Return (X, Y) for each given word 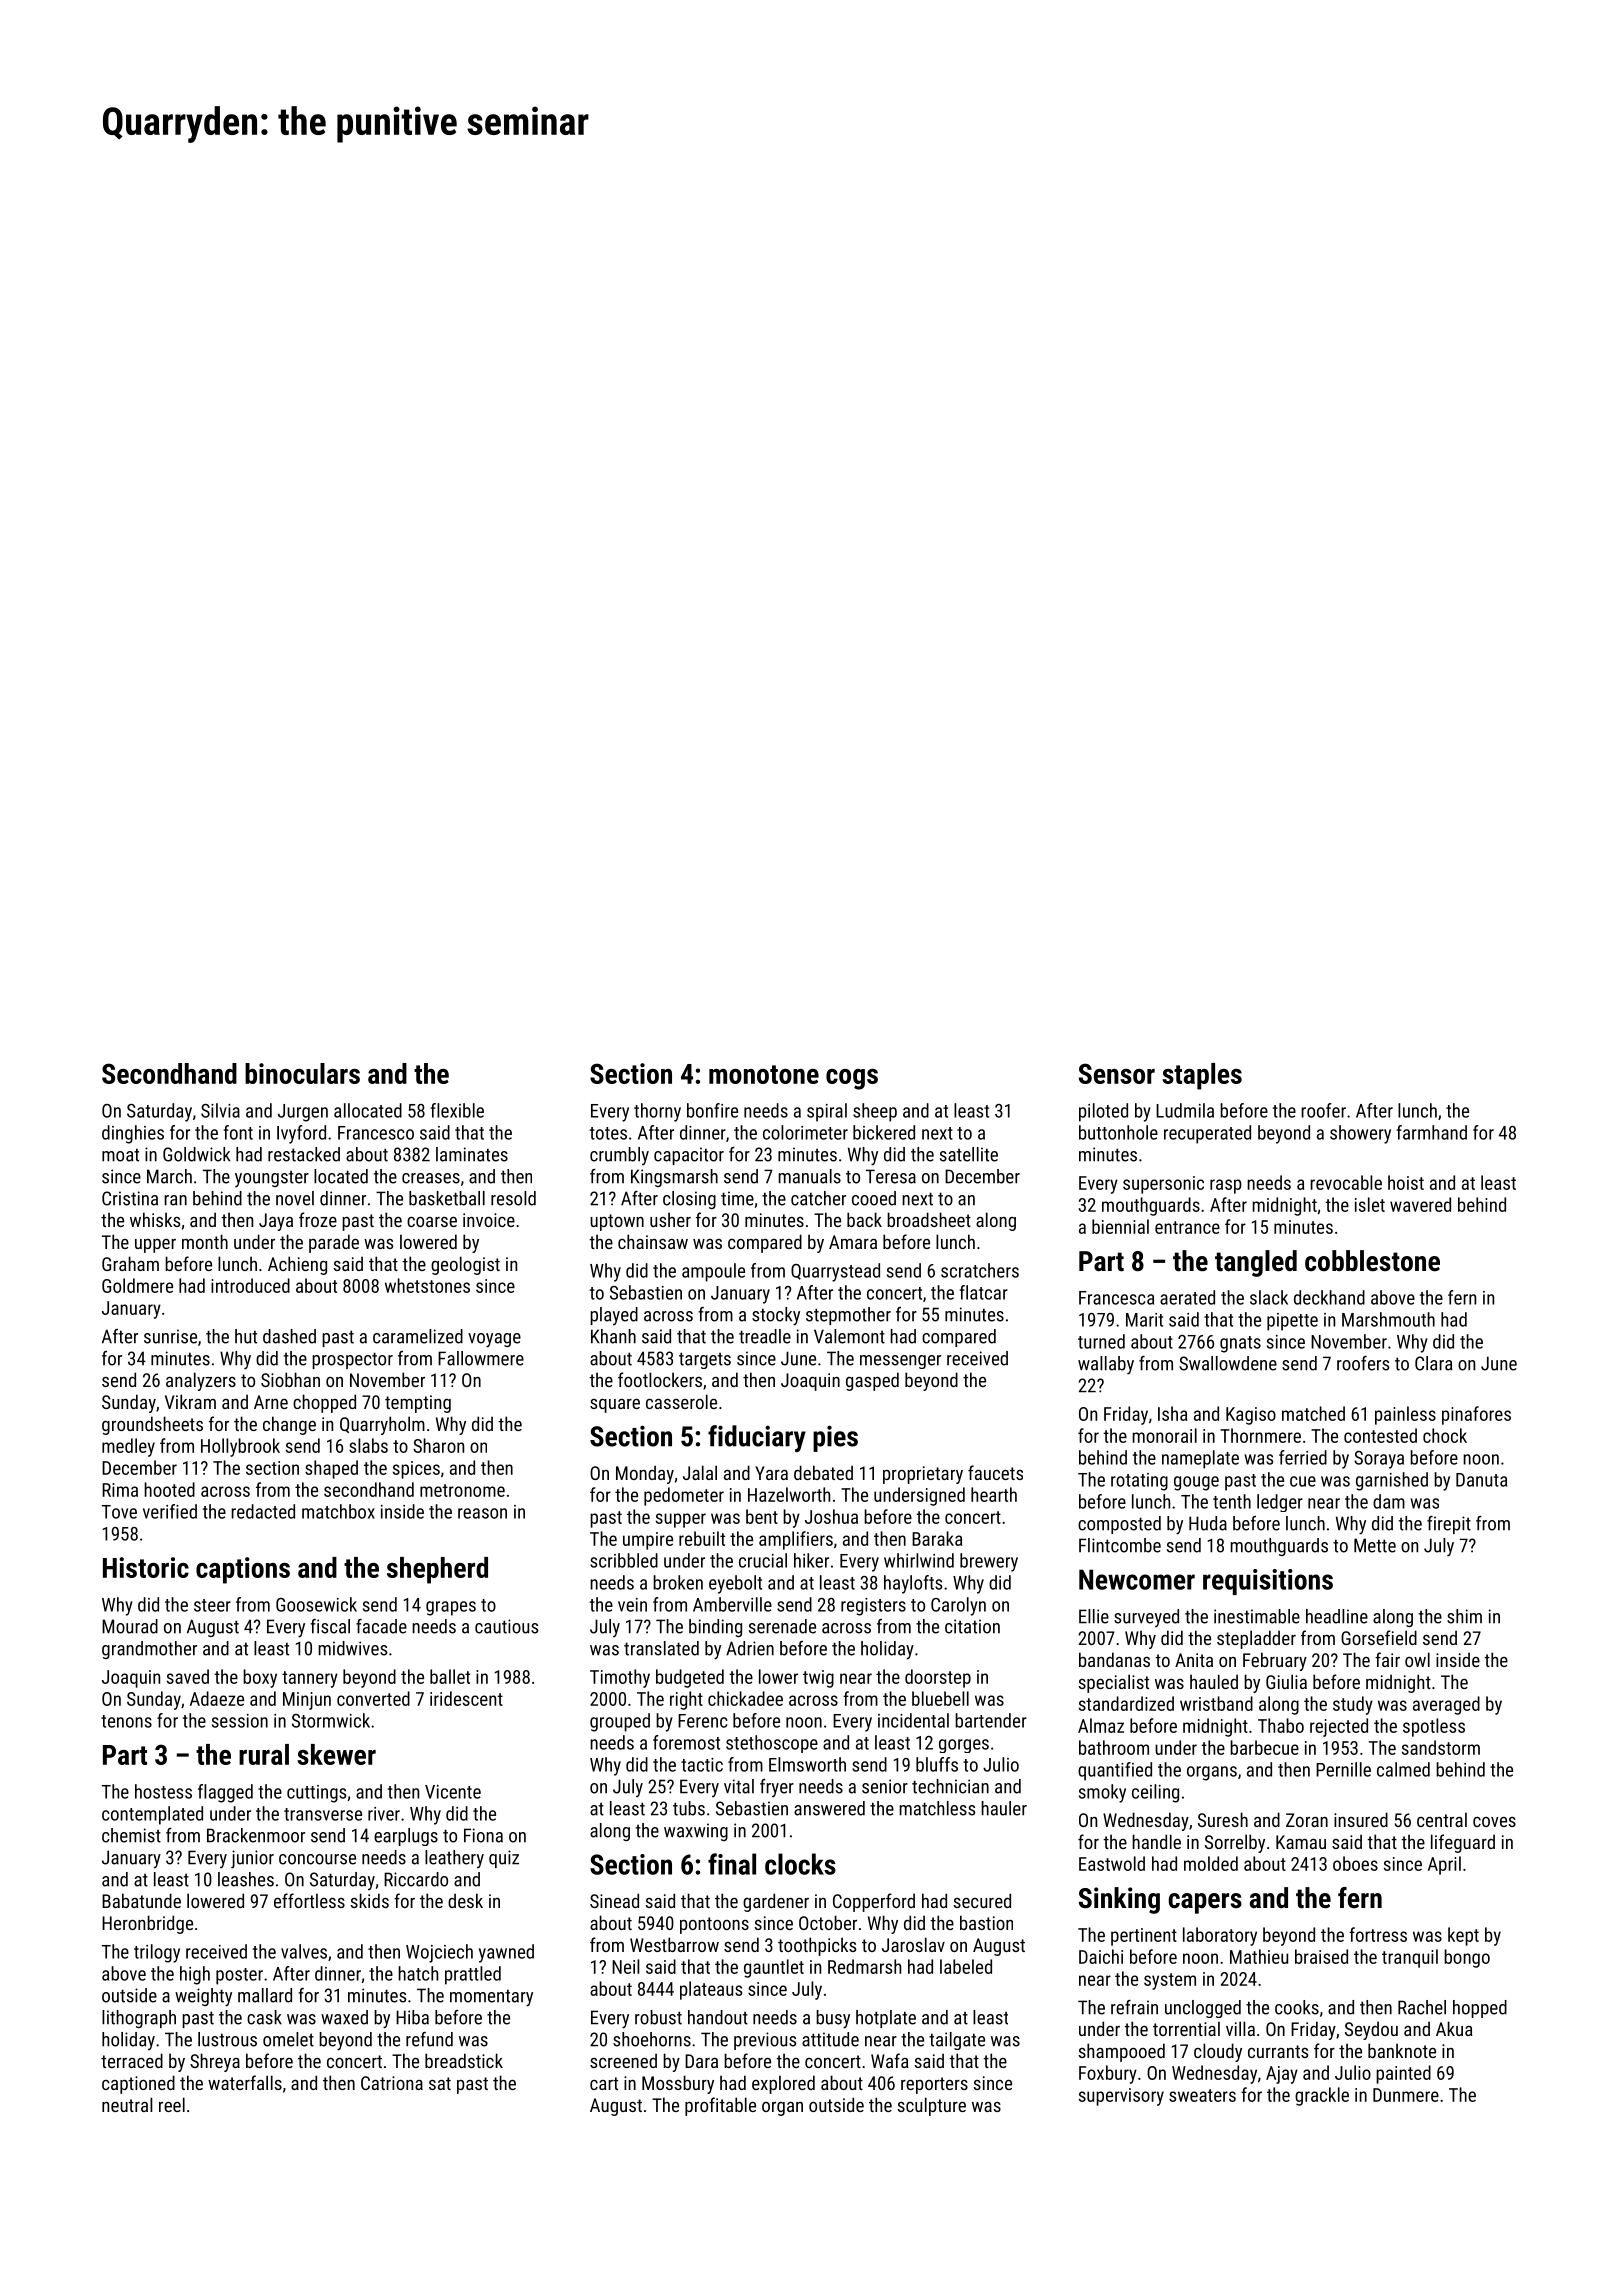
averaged (1446, 1705)
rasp (1226, 1186)
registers (873, 1607)
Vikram (190, 1401)
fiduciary (757, 1438)
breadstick (464, 2060)
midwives (352, 1648)
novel (295, 1198)
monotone (764, 1074)
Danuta (1481, 1480)
